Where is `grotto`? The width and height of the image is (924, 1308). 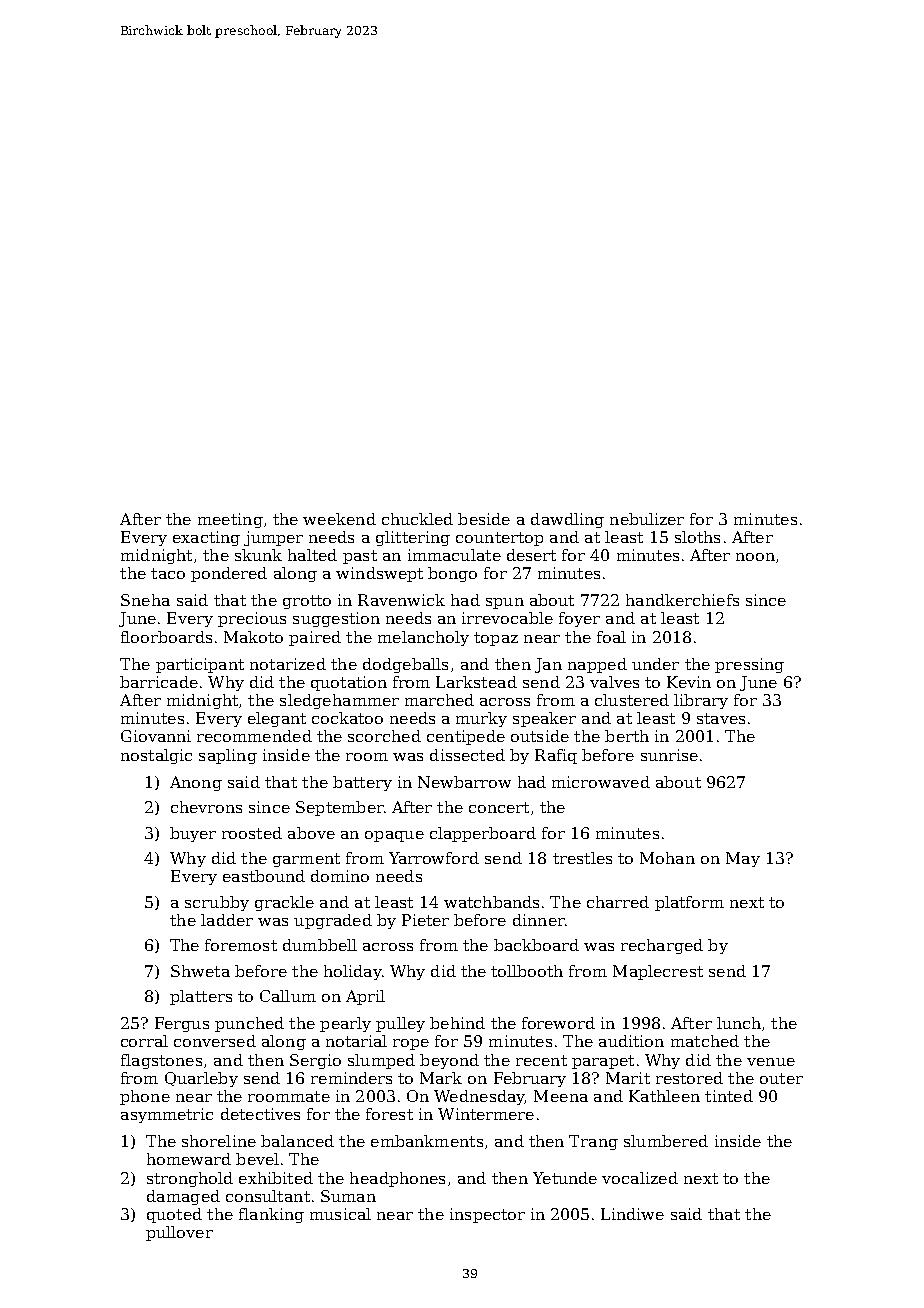 grotto is located at coordinates (307, 602).
